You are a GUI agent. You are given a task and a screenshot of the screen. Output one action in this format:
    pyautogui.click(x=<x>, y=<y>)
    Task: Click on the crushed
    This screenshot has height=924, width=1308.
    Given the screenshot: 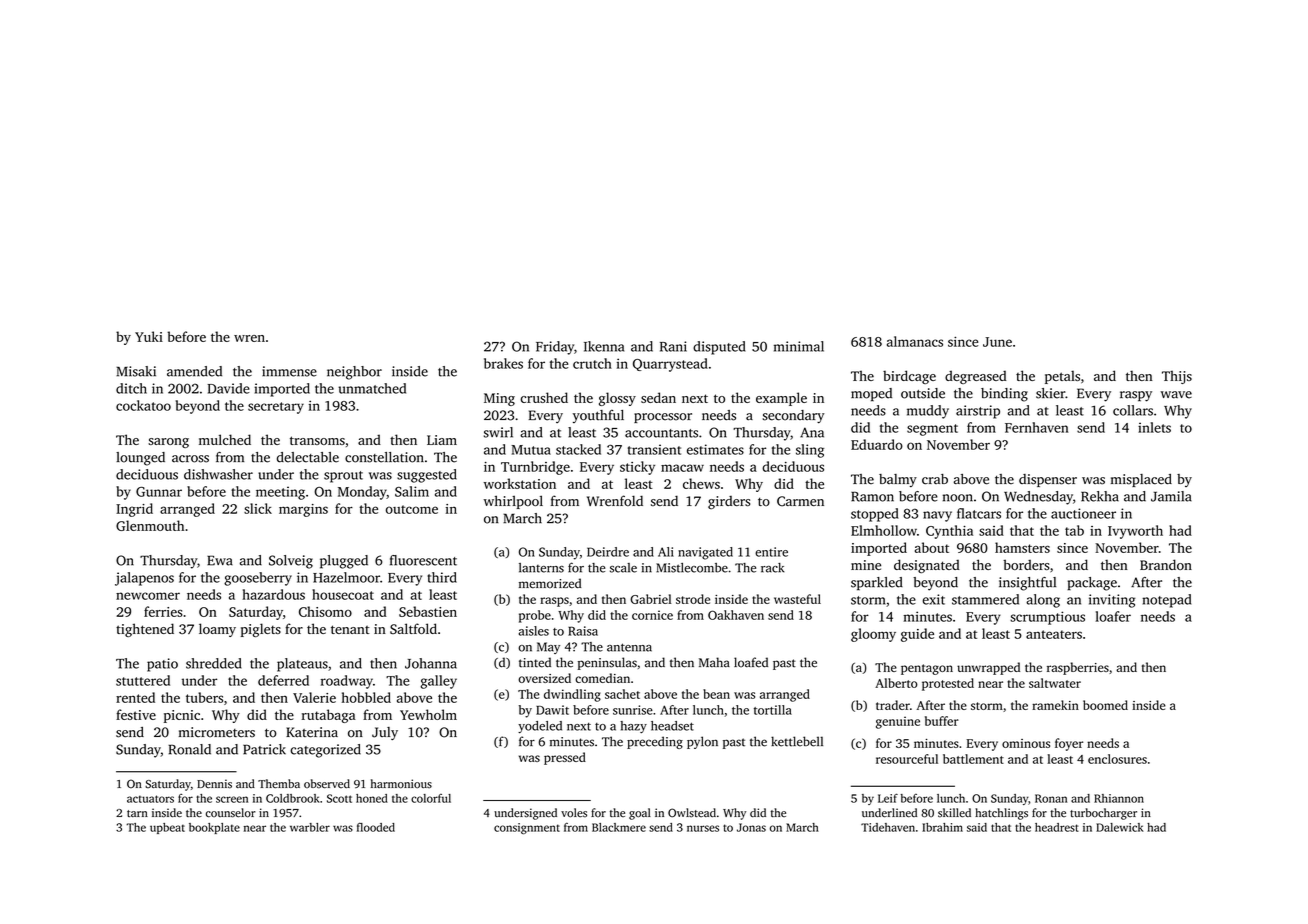 What is the action you would take?
    pyautogui.click(x=544, y=397)
